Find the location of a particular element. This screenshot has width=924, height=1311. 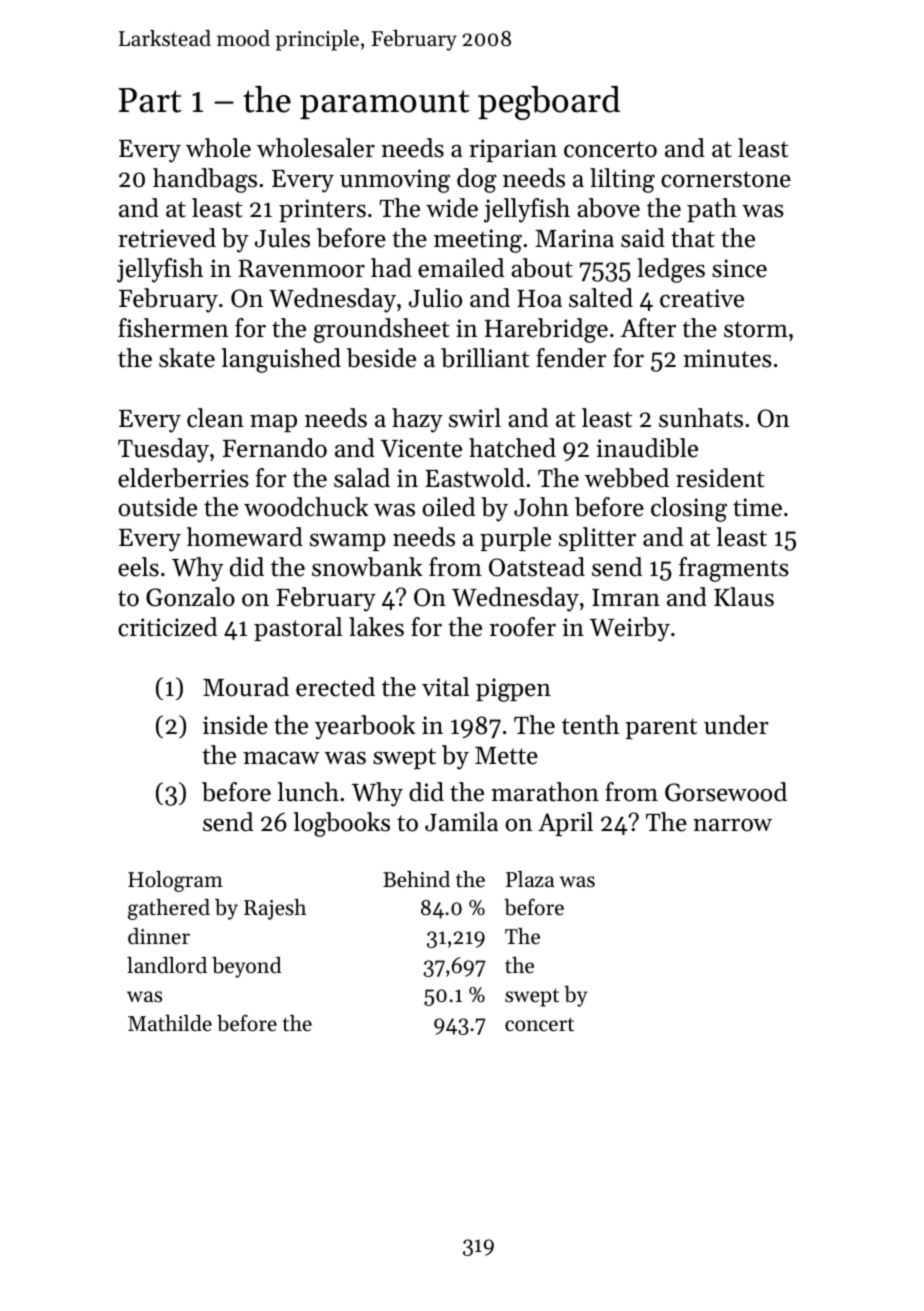

Part is located at coordinates (150, 100).
